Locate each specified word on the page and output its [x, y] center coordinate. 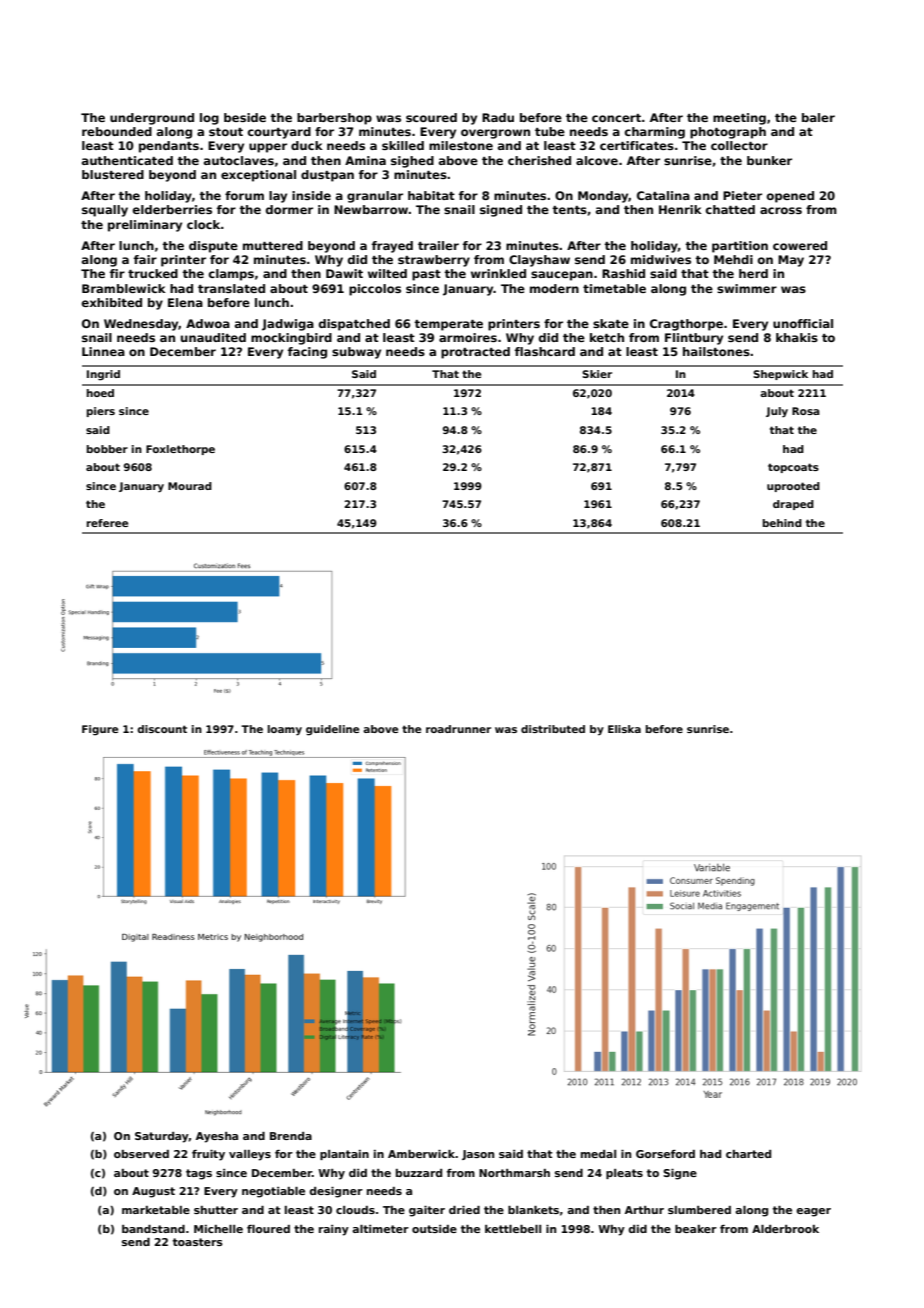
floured [268, 1229]
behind [782, 523]
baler [818, 117]
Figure [100, 730]
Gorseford [665, 1154]
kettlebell [513, 1229]
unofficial [803, 323]
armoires [468, 337]
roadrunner [458, 729]
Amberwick [422, 1154]
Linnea [103, 351]
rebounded [117, 131]
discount [162, 729]
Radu [498, 117]
